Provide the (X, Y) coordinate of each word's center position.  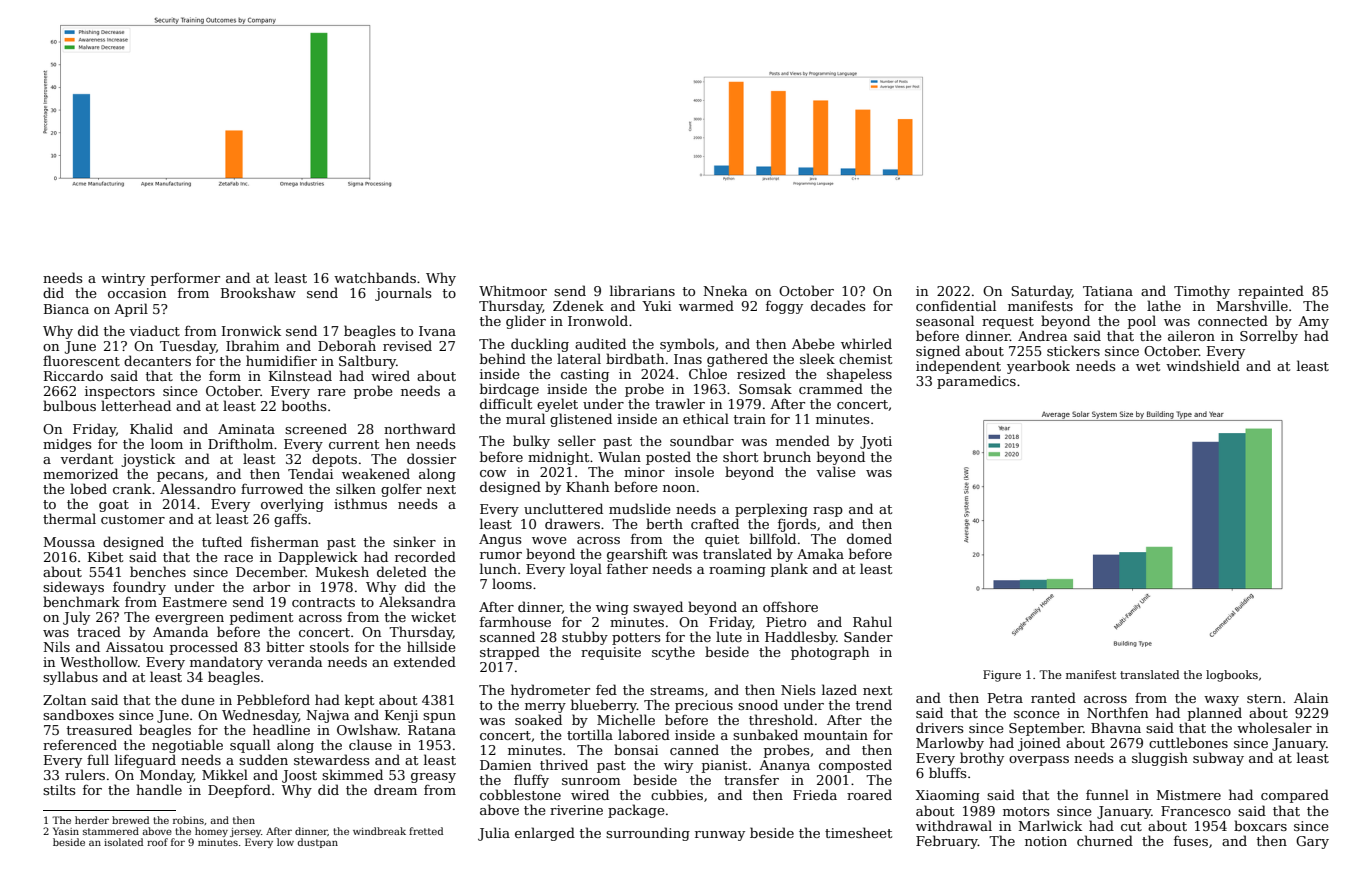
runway (720, 836)
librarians (642, 290)
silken (356, 488)
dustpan (317, 843)
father (627, 568)
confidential (956, 305)
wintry (123, 279)
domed (869, 538)
